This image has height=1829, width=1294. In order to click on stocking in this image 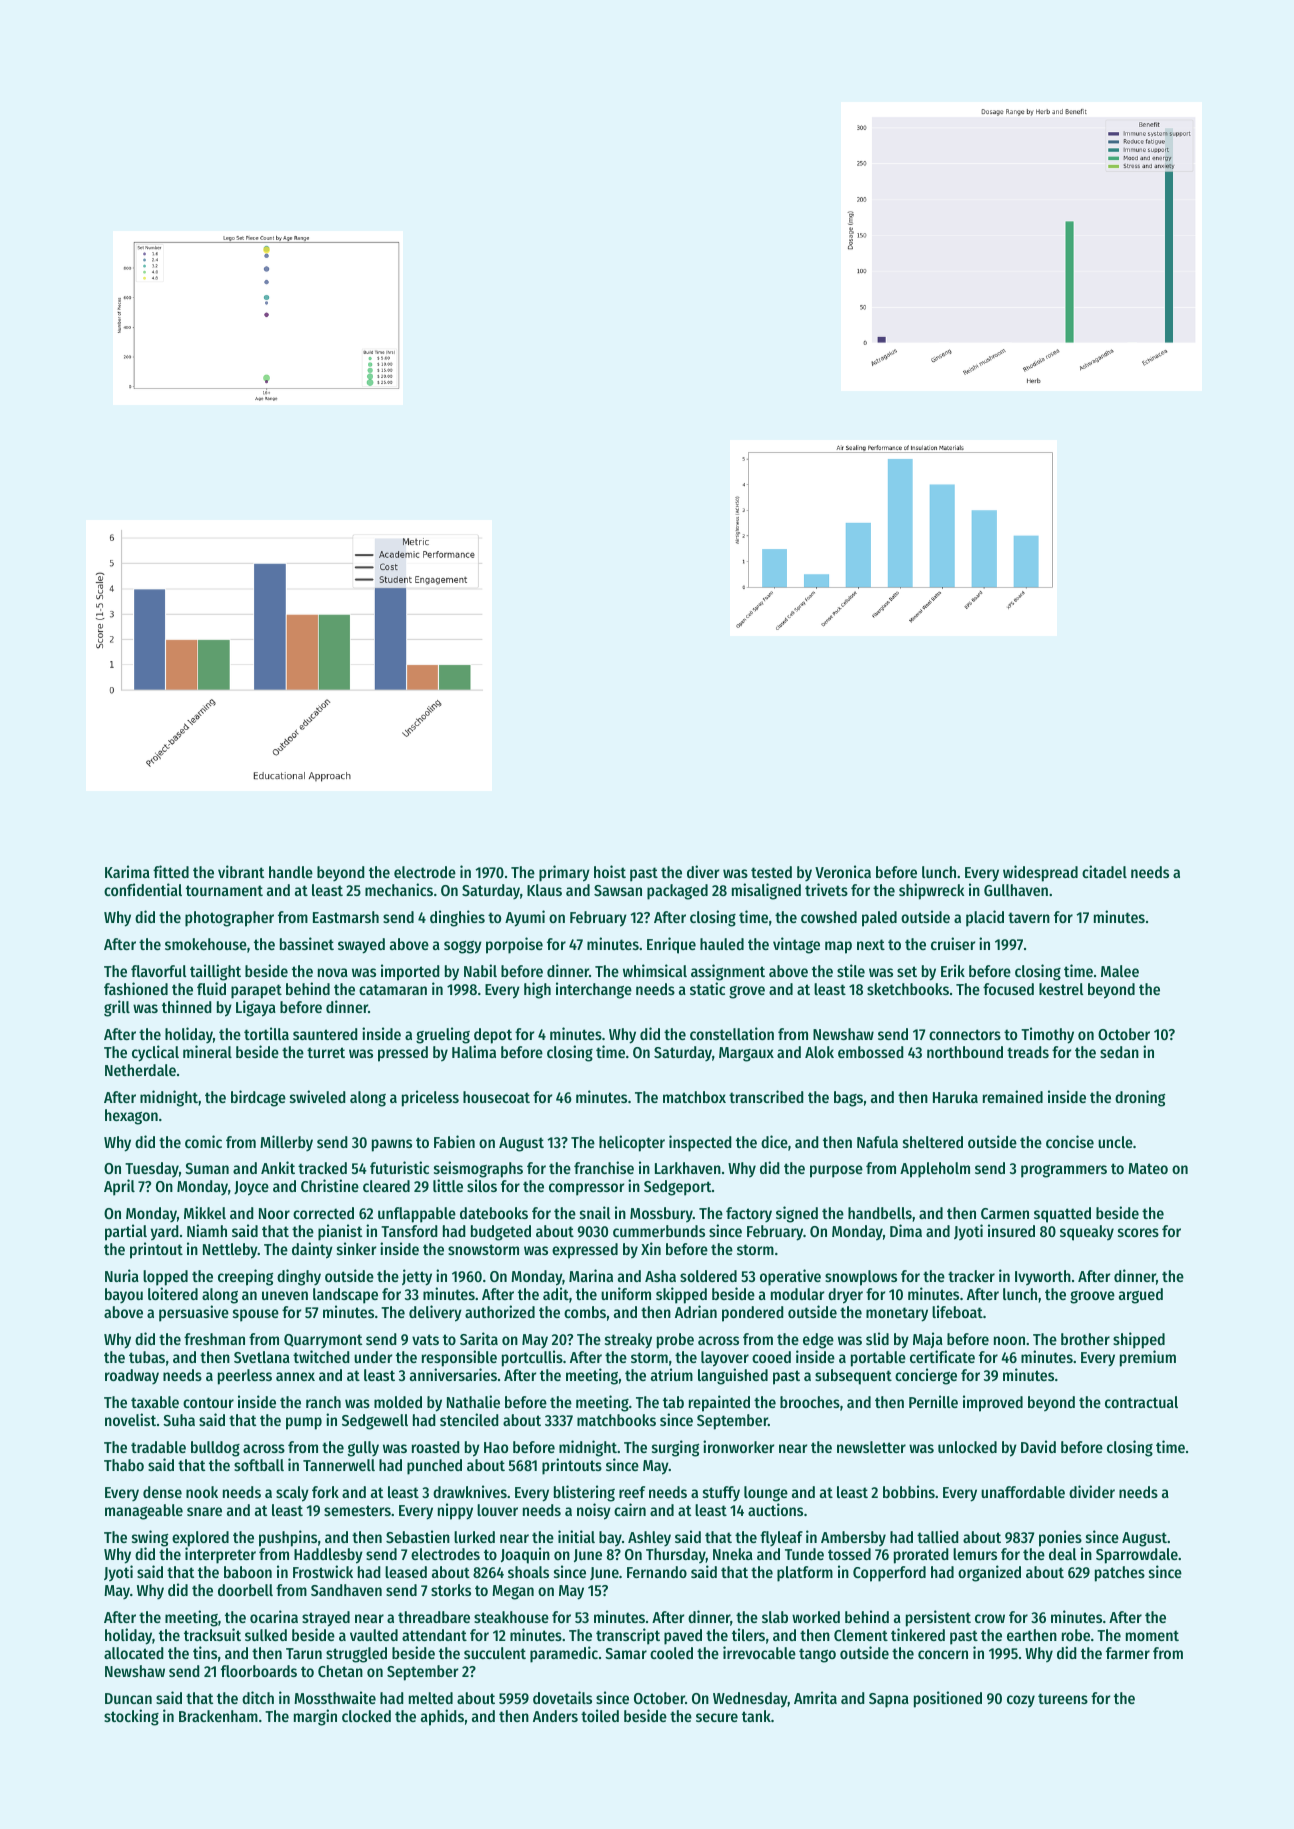, I will do `click(131, 1717)`.
